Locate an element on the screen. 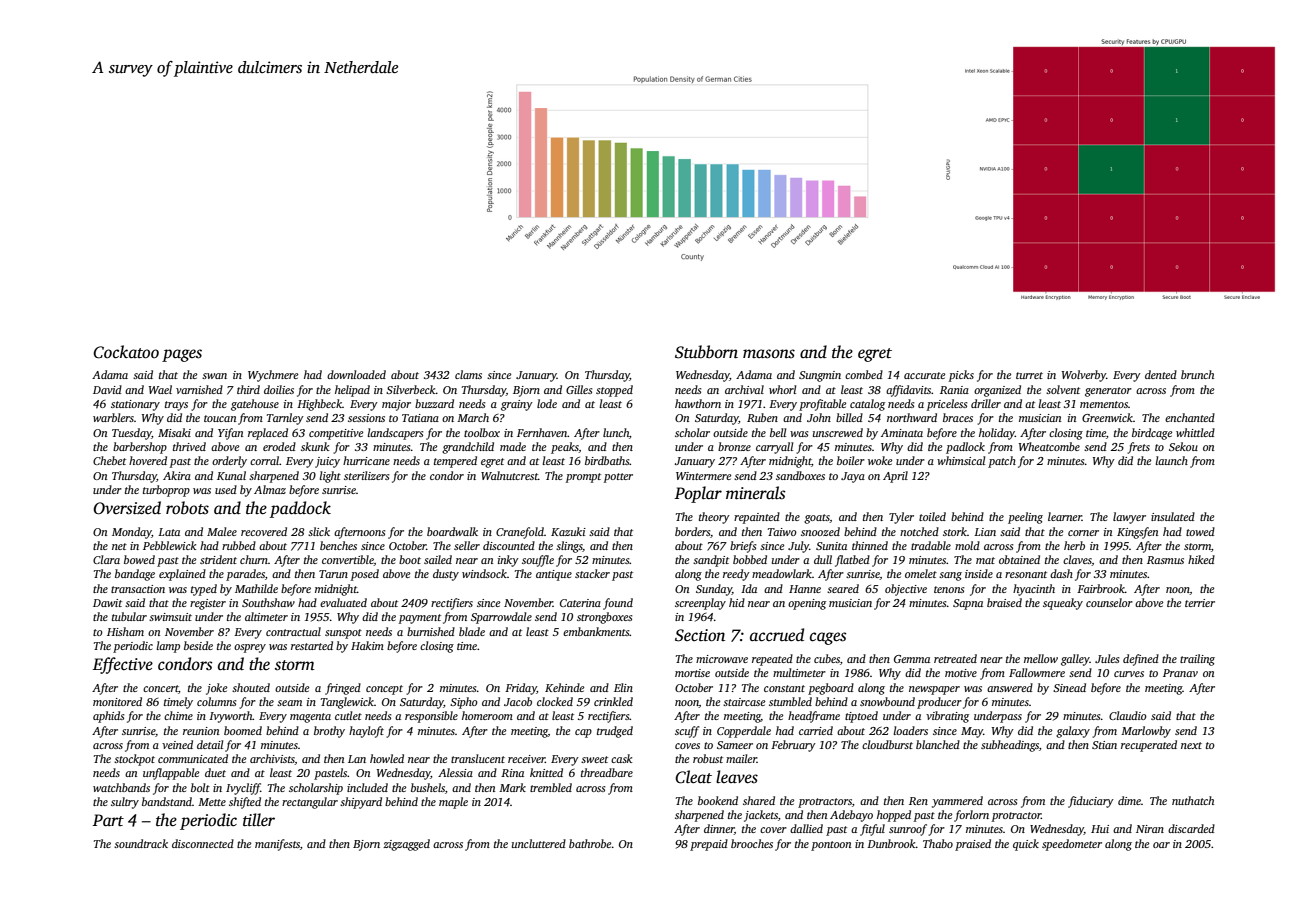  trudged is located at coordinates (615, 732).
